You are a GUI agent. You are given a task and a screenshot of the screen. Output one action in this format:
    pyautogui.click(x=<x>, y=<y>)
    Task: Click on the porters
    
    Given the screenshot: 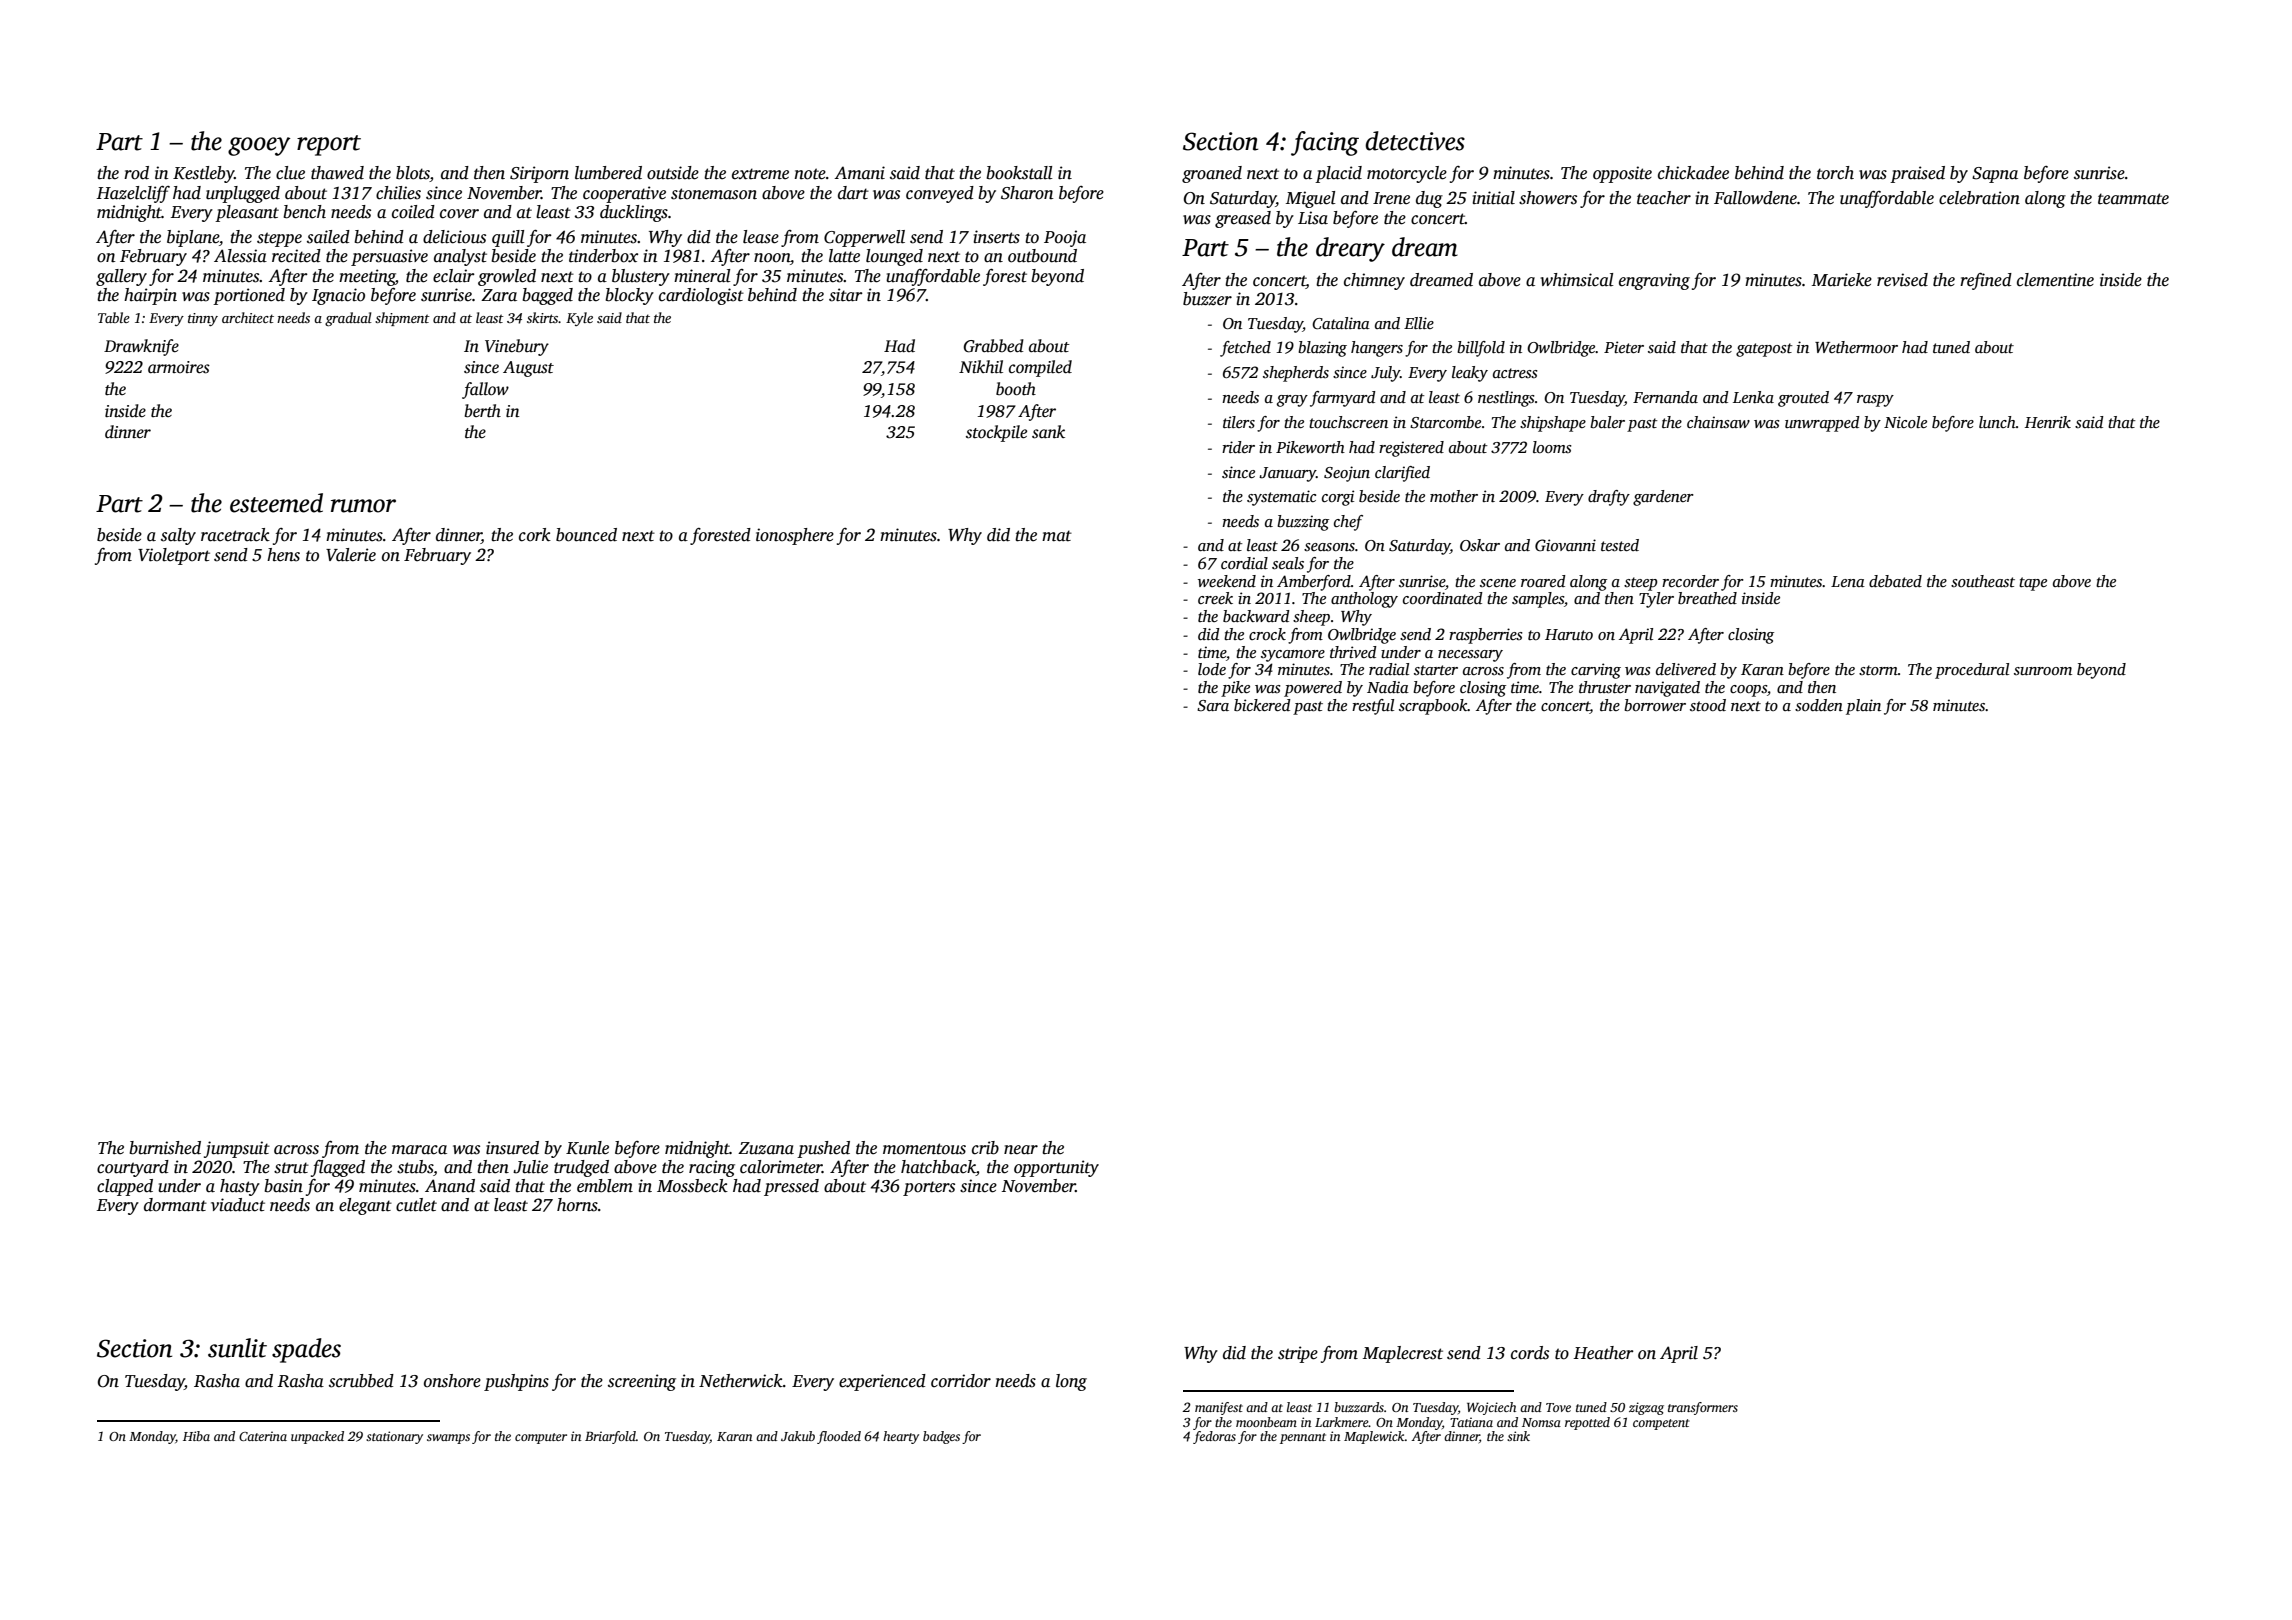 What is the action you would take?
    pyautogui.click(x=929, y=1188)
